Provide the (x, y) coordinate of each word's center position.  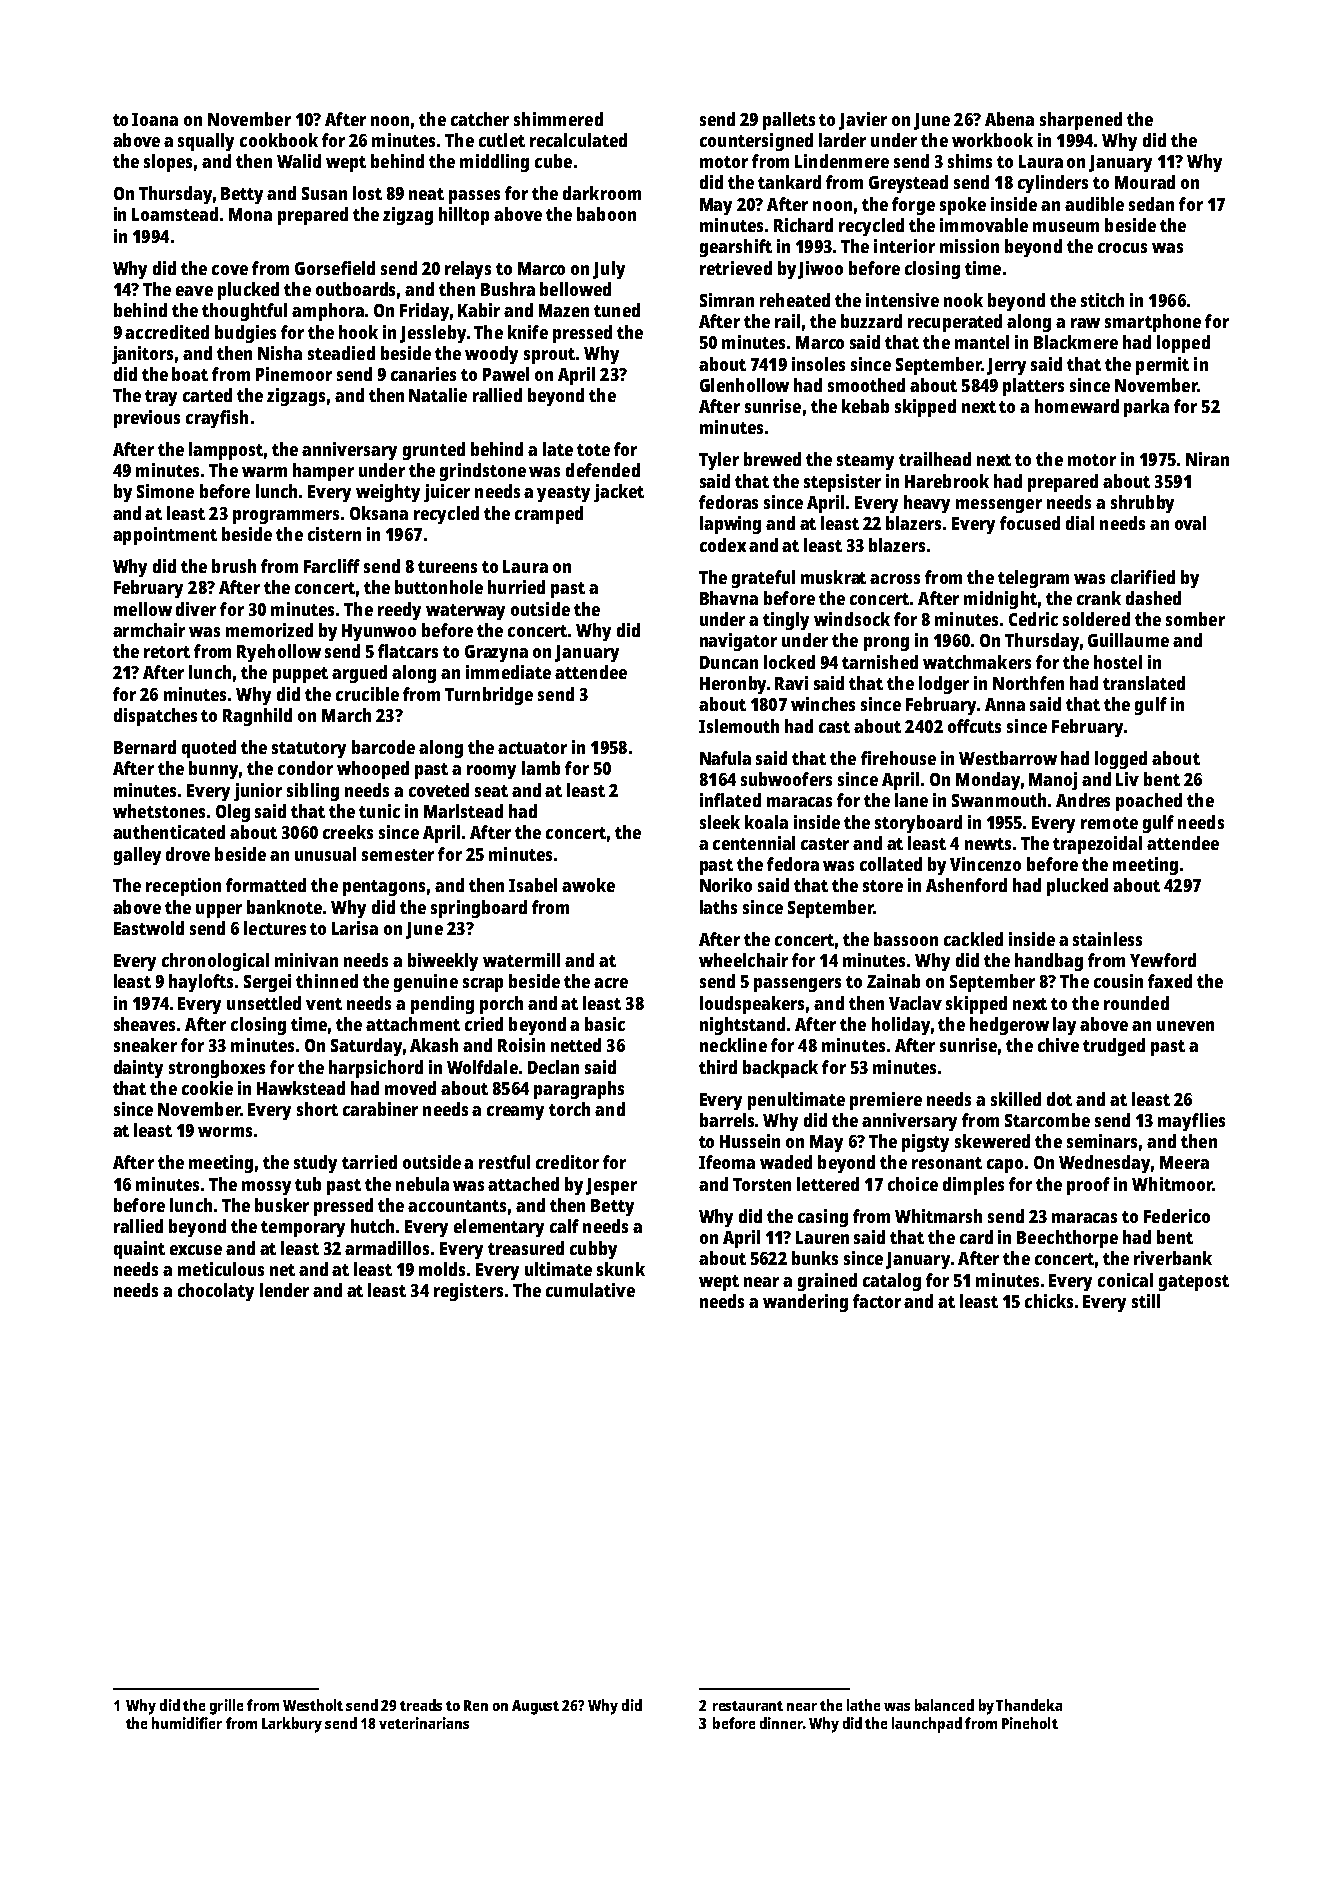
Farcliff (332, 566)
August (535, 1707)
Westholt (313, 1705)
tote (593, 450)
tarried (369, 1162)
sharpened (1081, 121)
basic (605, 1024)
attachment (413, 1024)
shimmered (558, 119)
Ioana (155, 119)
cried (484, 1024)
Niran (1207, 459)
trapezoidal (1097, 845)
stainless (1107, 939)
